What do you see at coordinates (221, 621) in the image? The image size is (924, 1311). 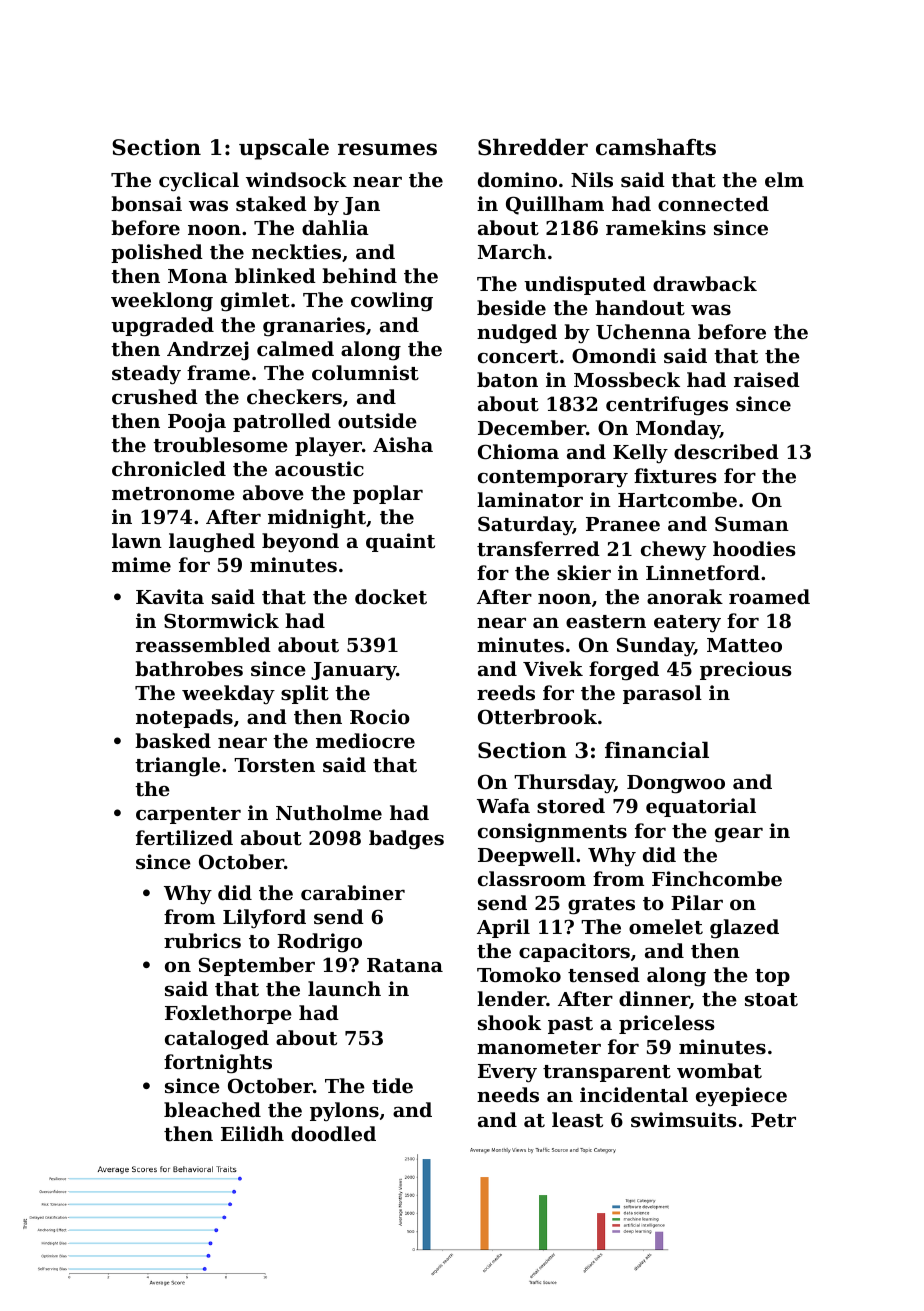 I see `Stormwick` at bounding box center [221, 621].
